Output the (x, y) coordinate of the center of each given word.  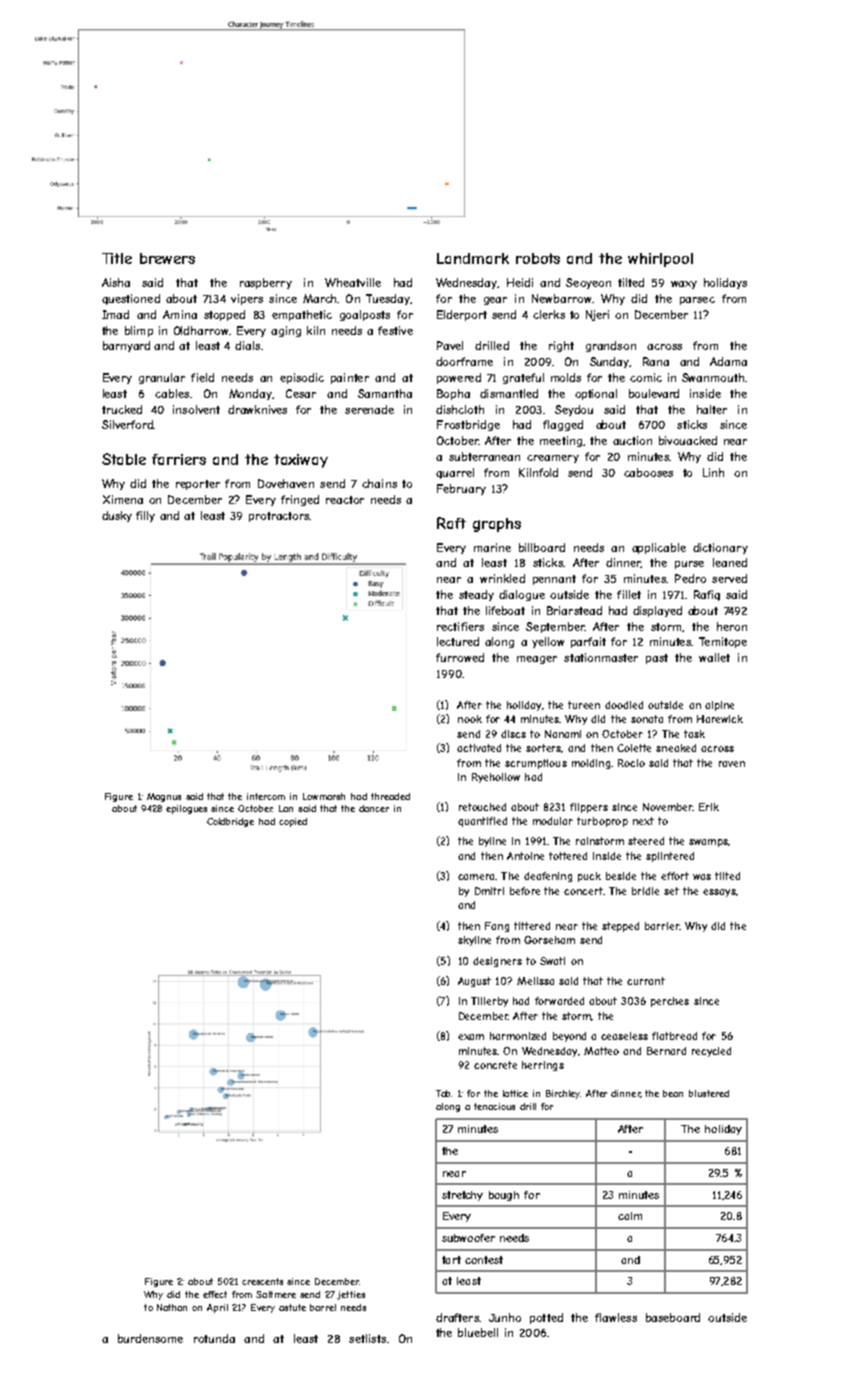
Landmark (473, 258)
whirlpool (660, 260)
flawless (616, 1317)
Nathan (172, 1307)
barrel (323, 1307)
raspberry (266, 283)
